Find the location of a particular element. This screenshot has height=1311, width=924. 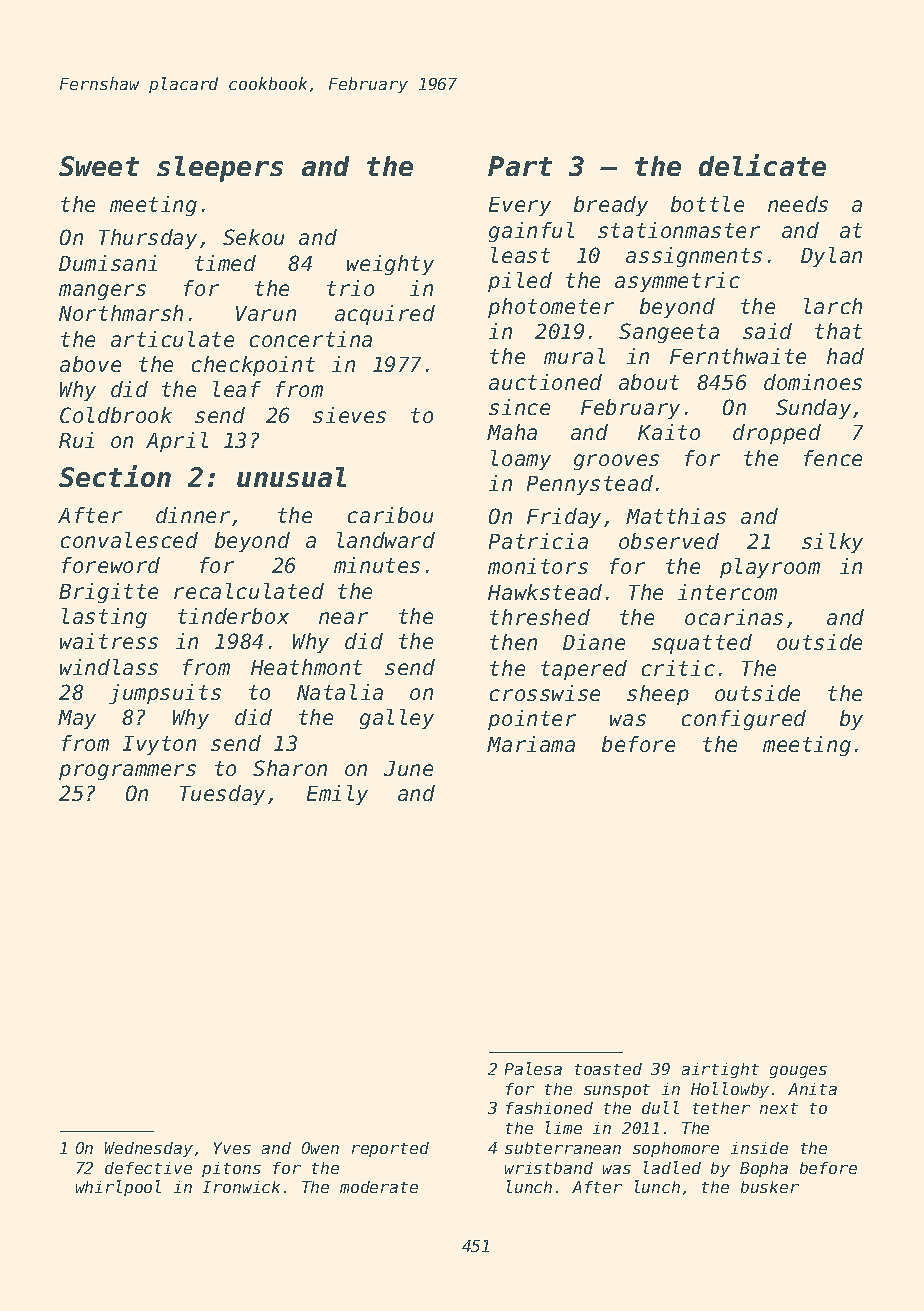

articulate is located at coordinates (172, 339).
